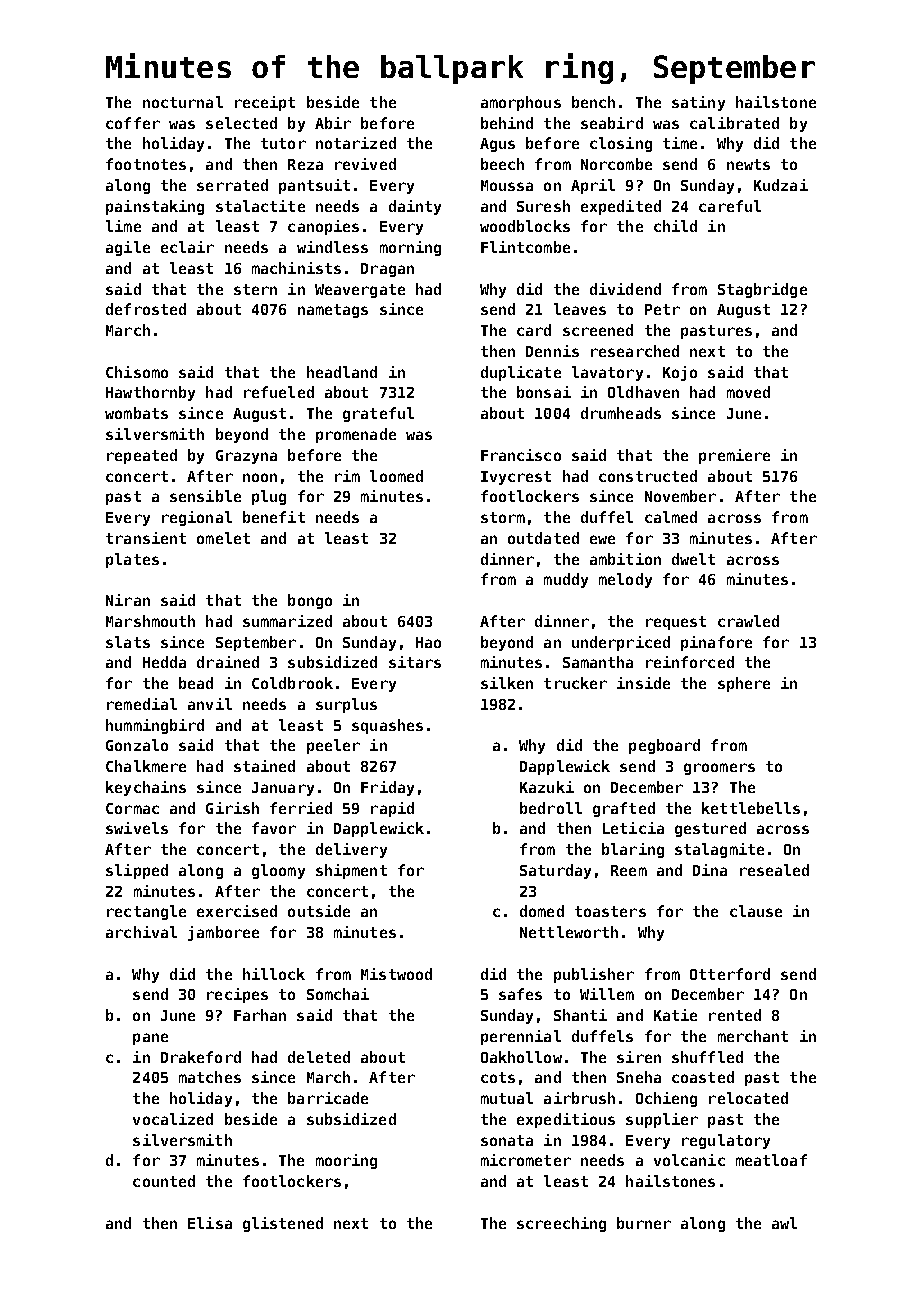 This document has width=924, height=1308. Describe the element at coordinates (748, 621) in the document. I see `crawled` at that location.
